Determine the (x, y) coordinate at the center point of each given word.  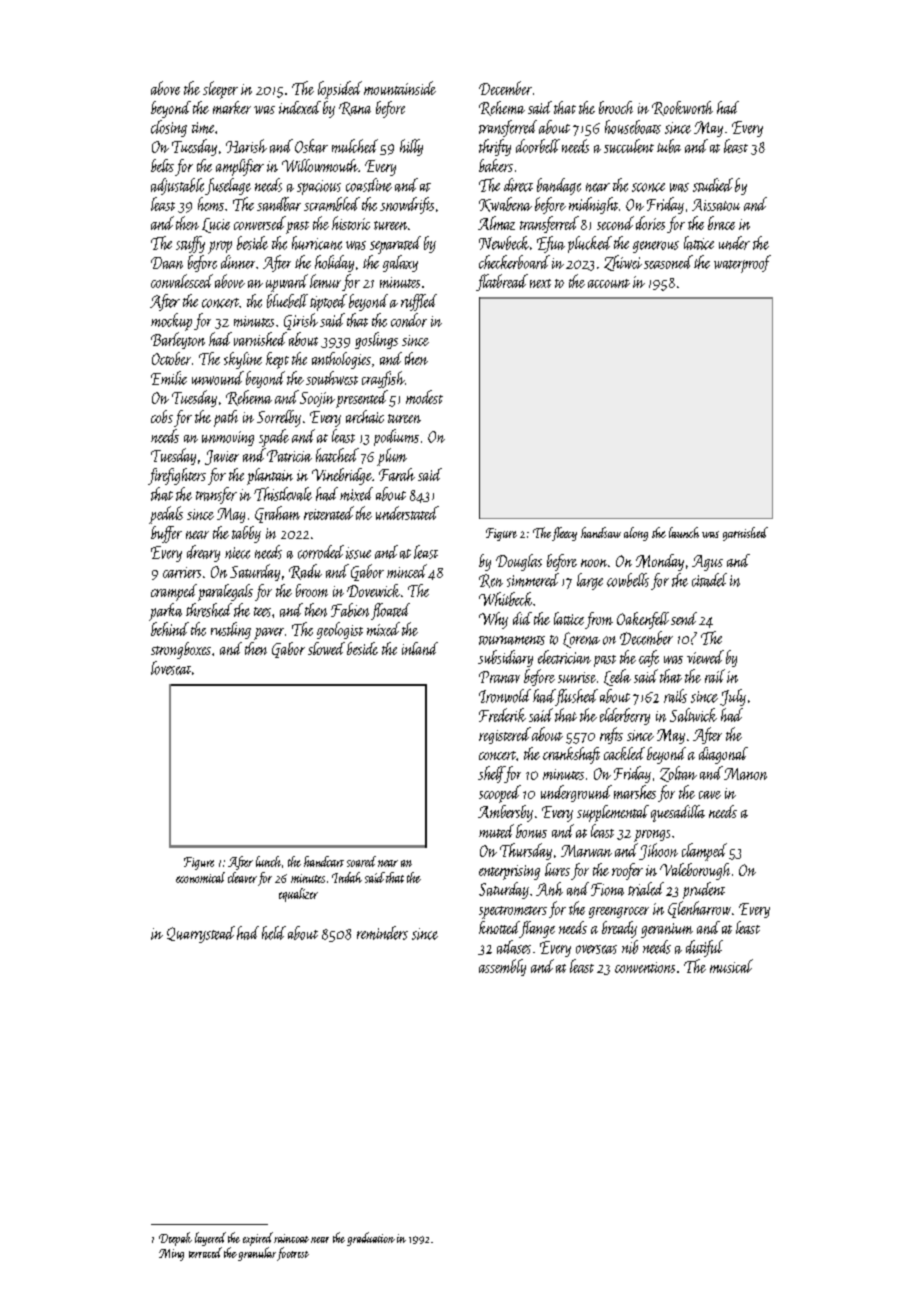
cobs (162, 416)
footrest (293, 1254)
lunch (268, 861)
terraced (205, 1252)
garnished (745, 534)
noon (594, 563)
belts (162, 165)
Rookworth (682, 108)
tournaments (512, 640)
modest (424, 397)
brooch (616, 107)
